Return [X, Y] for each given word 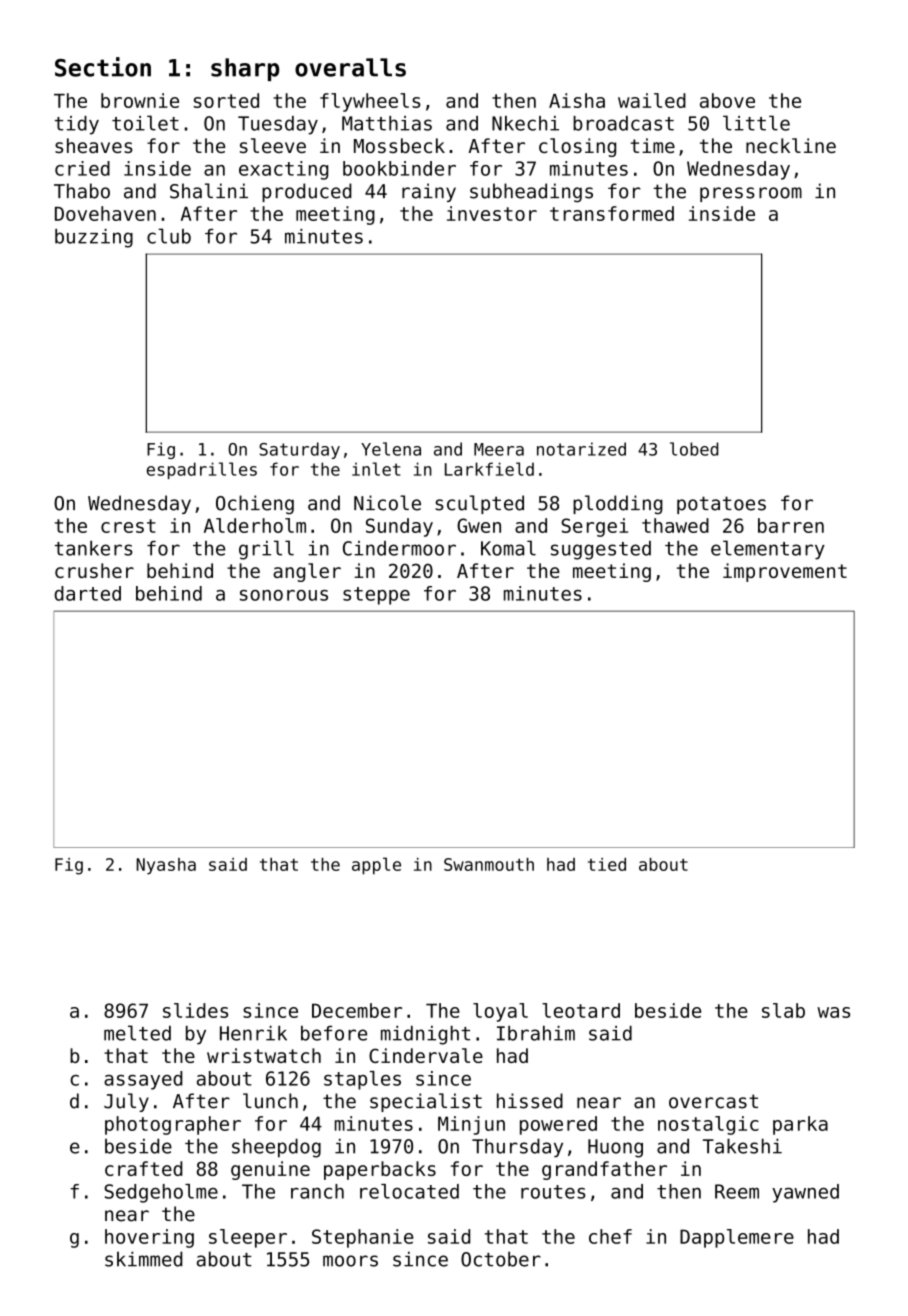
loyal [500, 1012]
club [169, 236]
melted [137, 1033]
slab [783, 1010]
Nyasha [166, 866]
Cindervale [426, 1055]
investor [492, 213]
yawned [805, 1193]
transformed [612, 213]
